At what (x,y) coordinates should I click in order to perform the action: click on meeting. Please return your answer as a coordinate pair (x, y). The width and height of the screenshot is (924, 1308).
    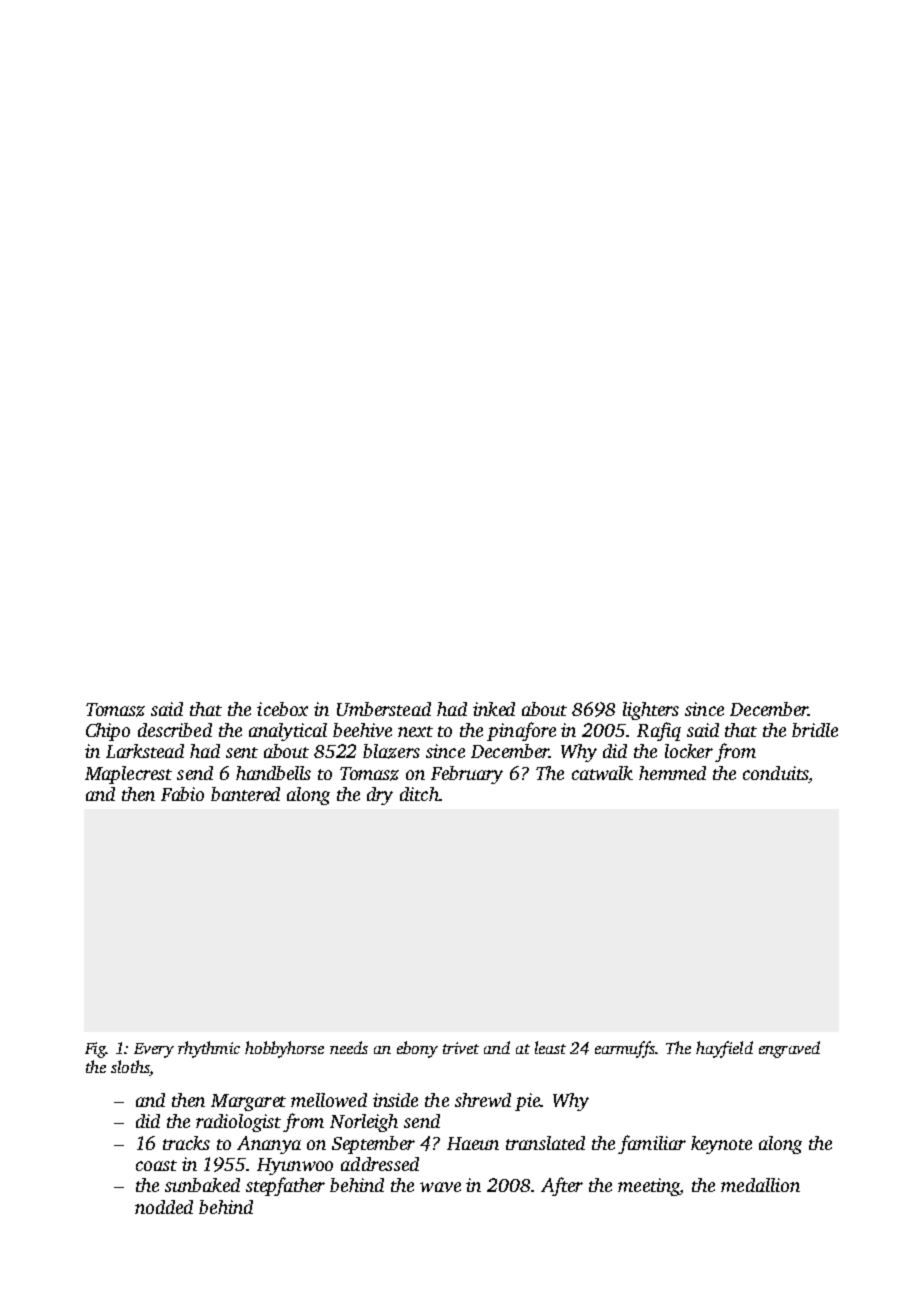
    Looking at the image, I should click on (649, 1187).
